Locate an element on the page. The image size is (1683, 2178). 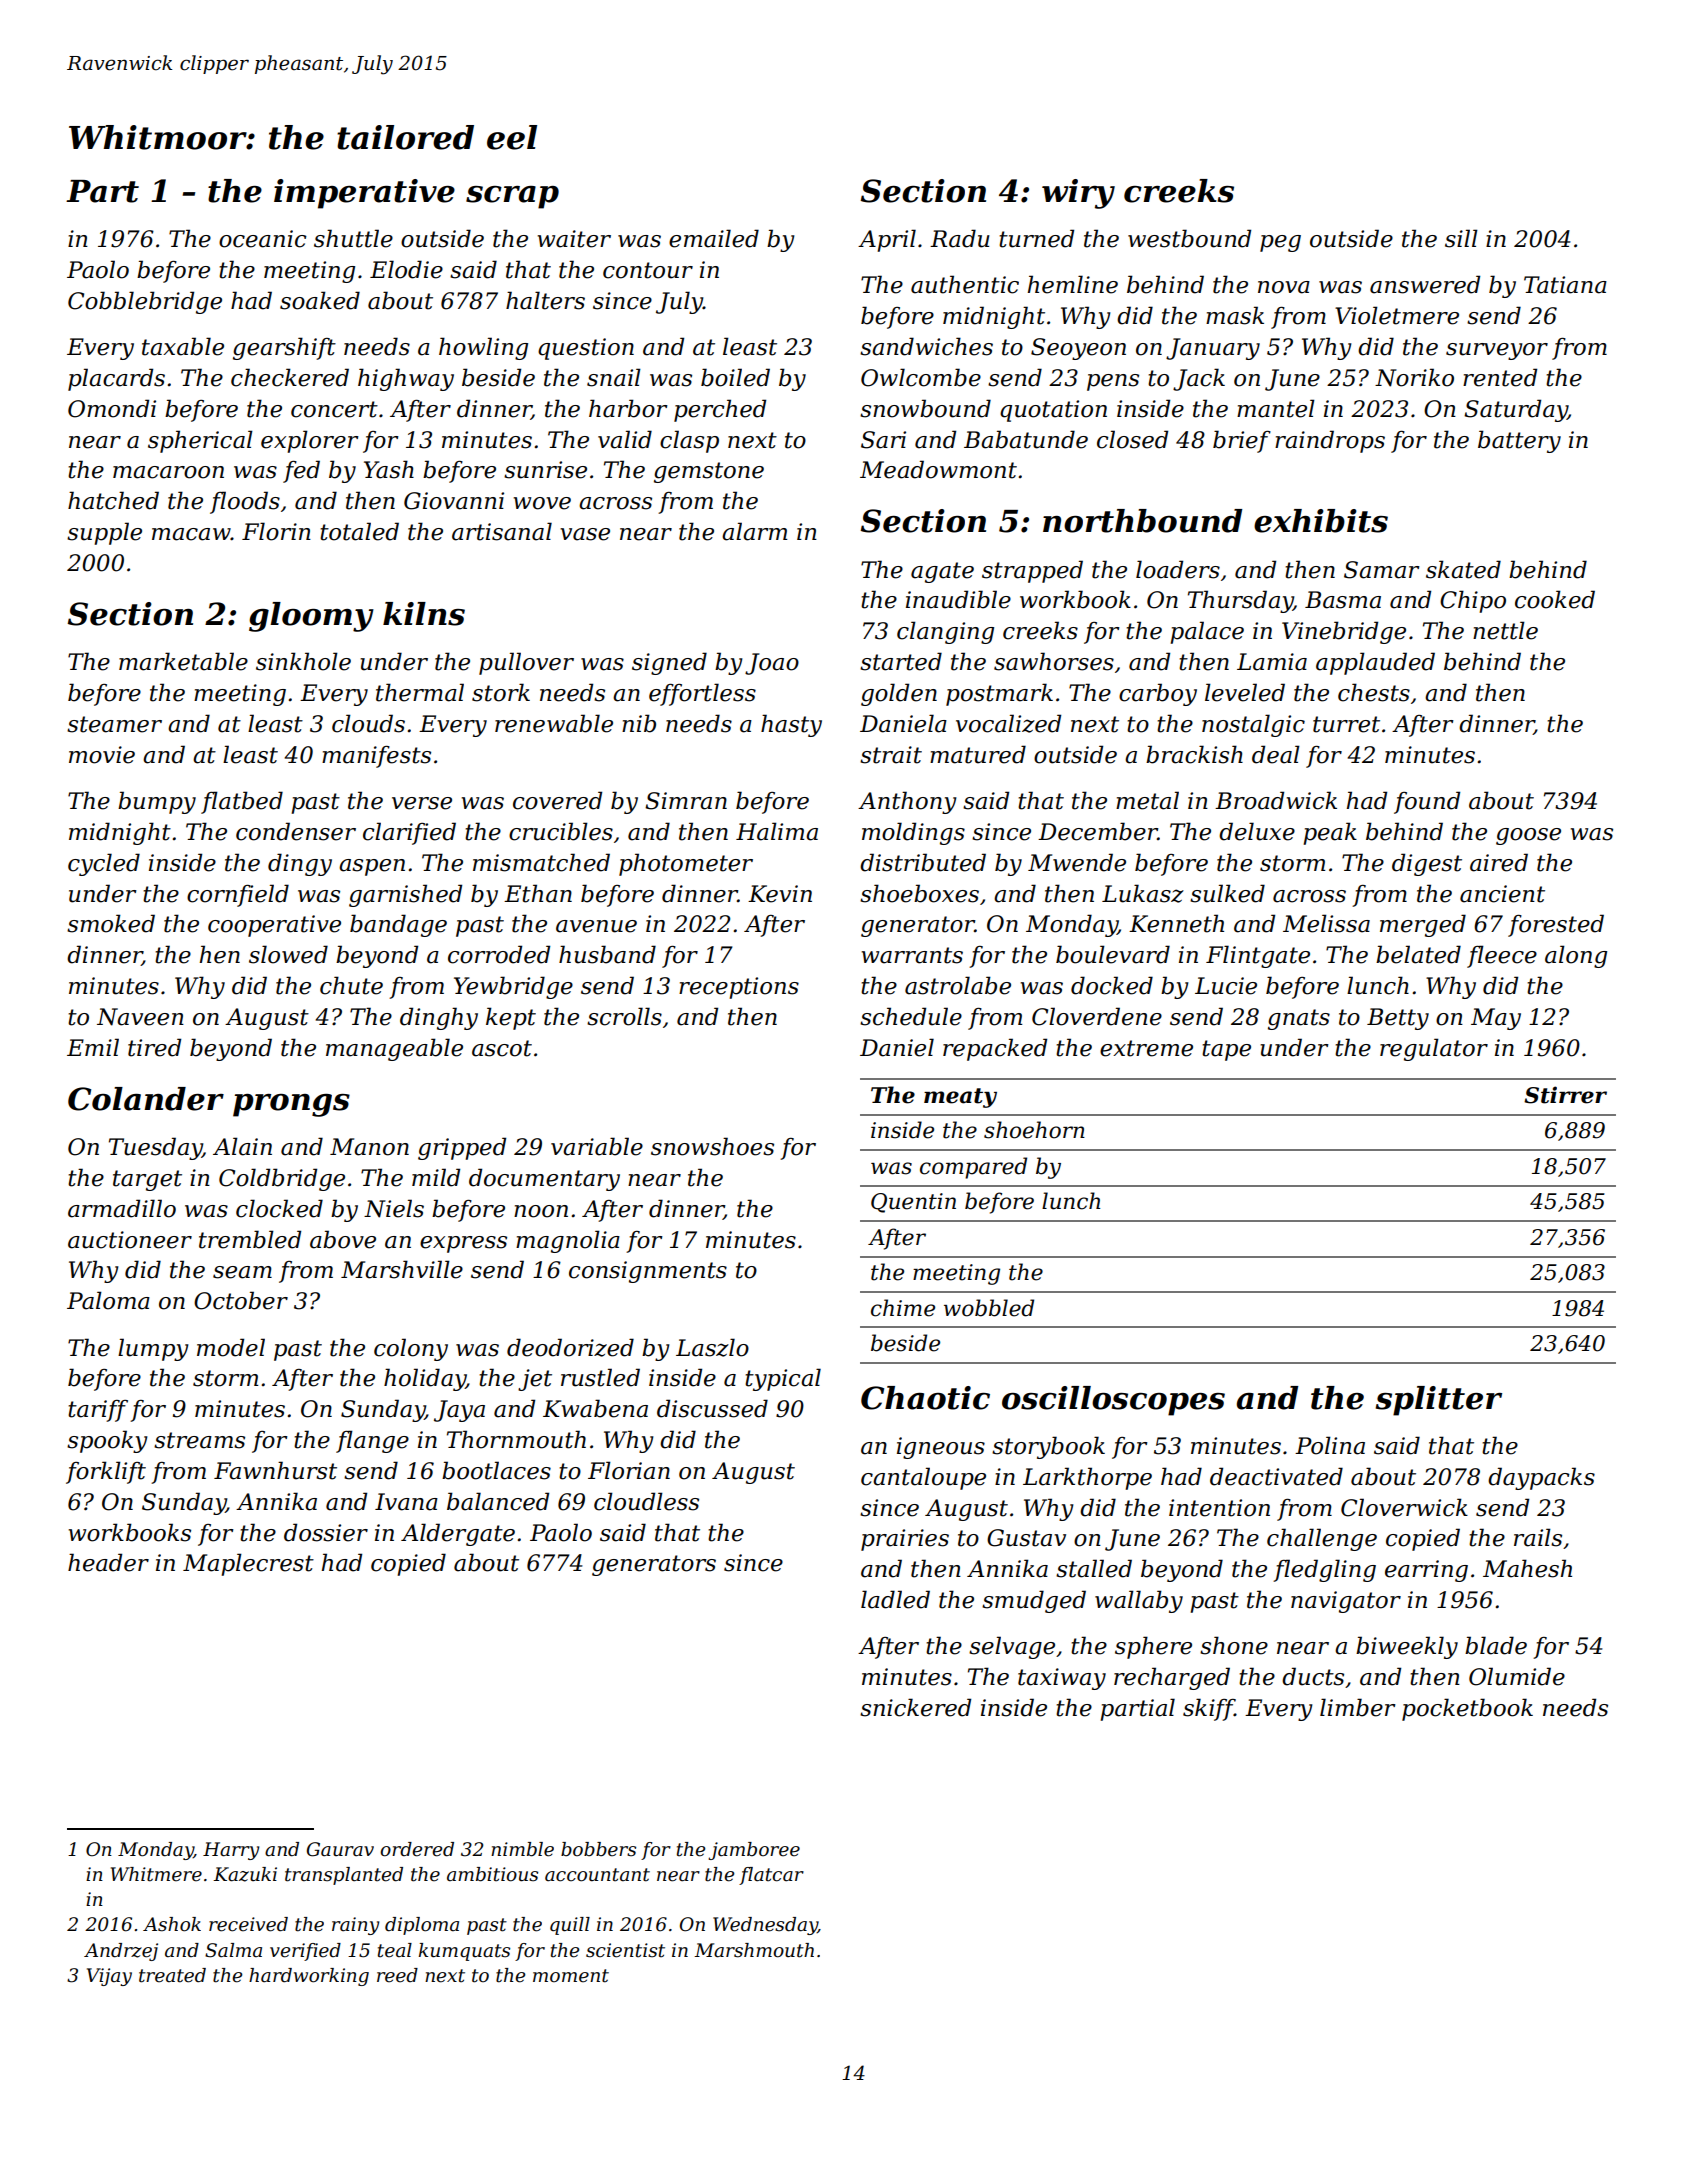
gripped is located at coordinates (462, 1148).
